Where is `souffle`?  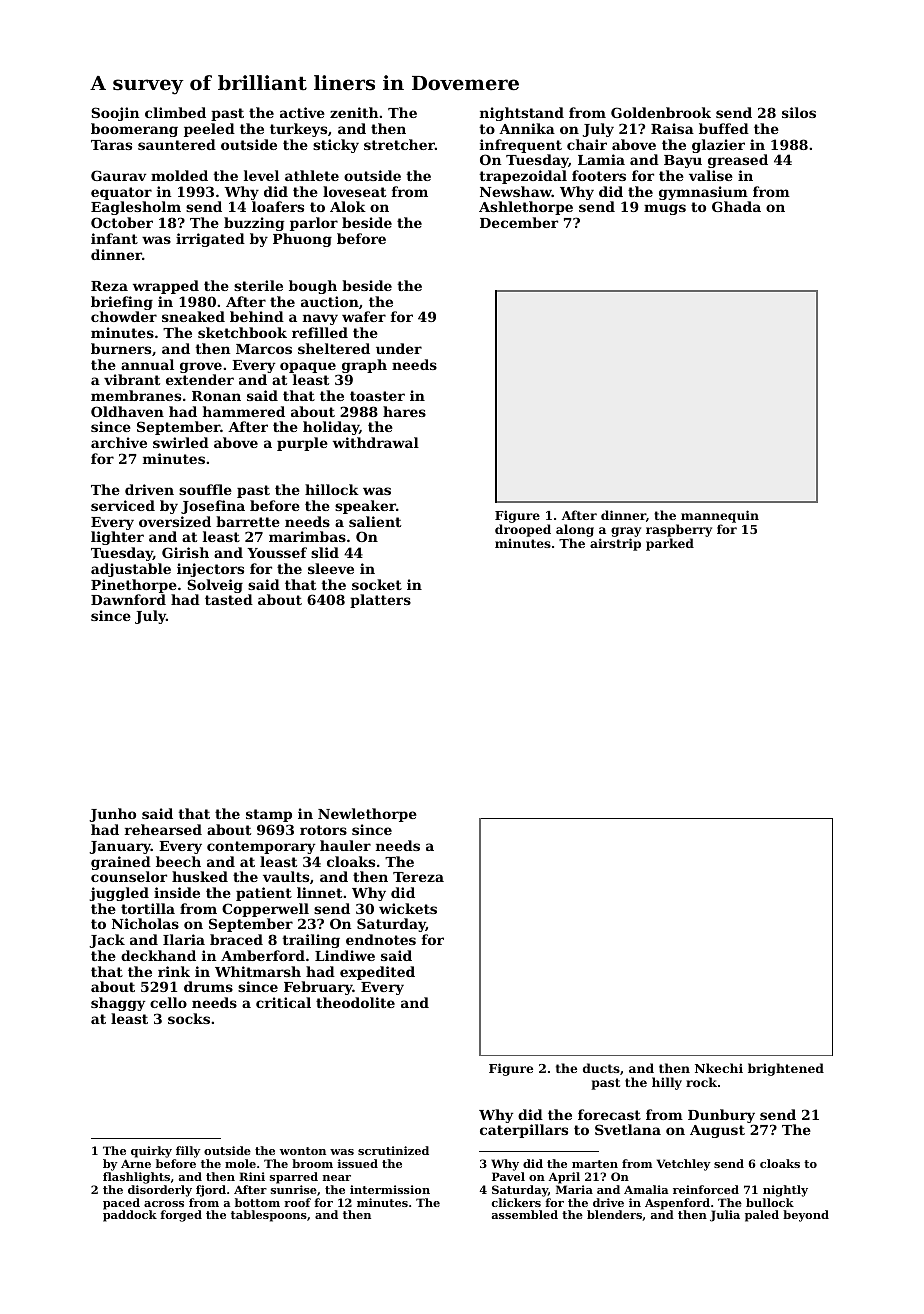
souffle is located at coordinates (205, 489).
